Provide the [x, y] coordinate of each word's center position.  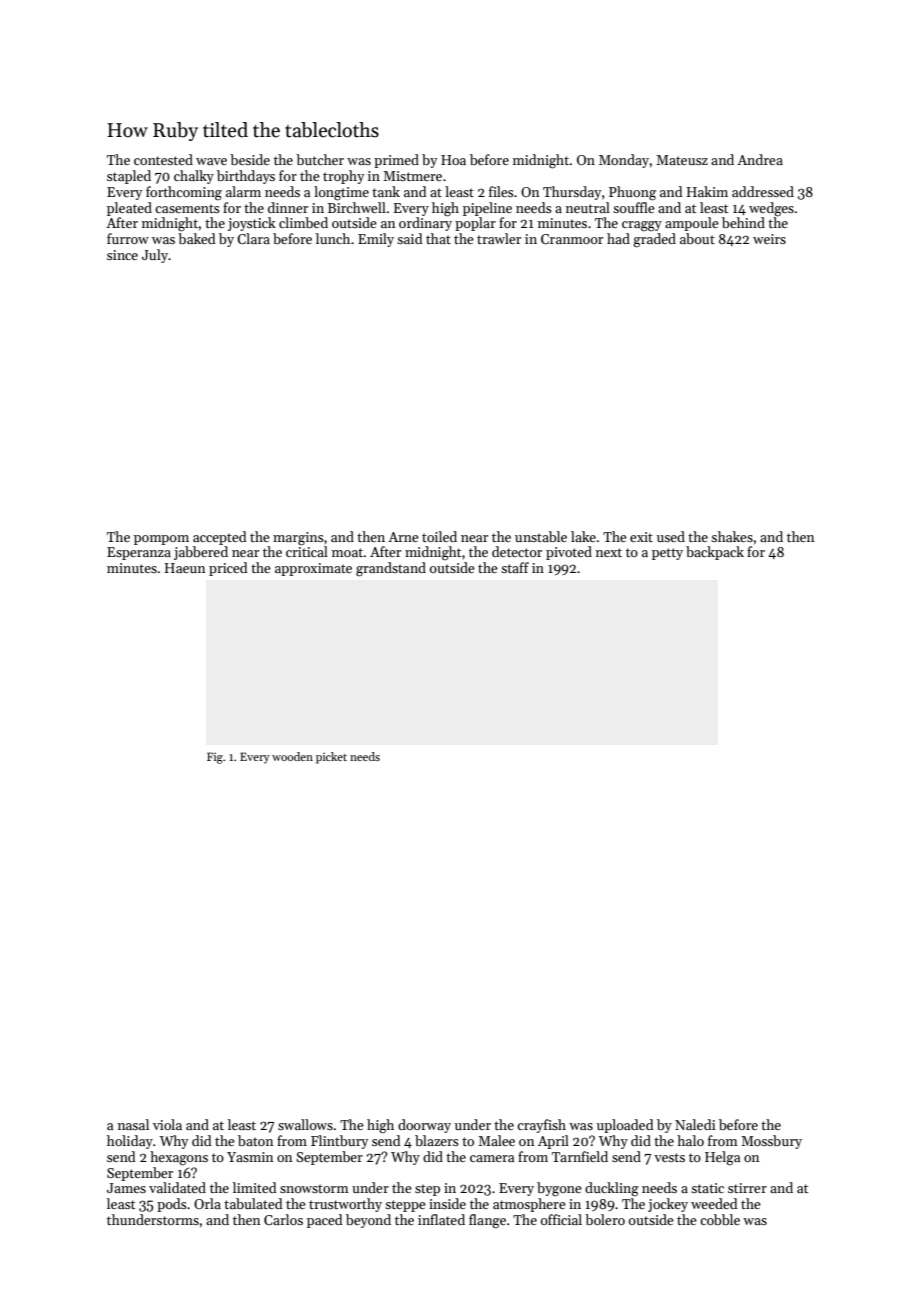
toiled [439, 536]
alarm [243, 191]
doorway [424, 1126]
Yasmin [250, 1157]
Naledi [695, 1124]
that [438, 238]
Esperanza [139, 553]
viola [167, 1124]
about [697, 238]
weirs [769, 239]
